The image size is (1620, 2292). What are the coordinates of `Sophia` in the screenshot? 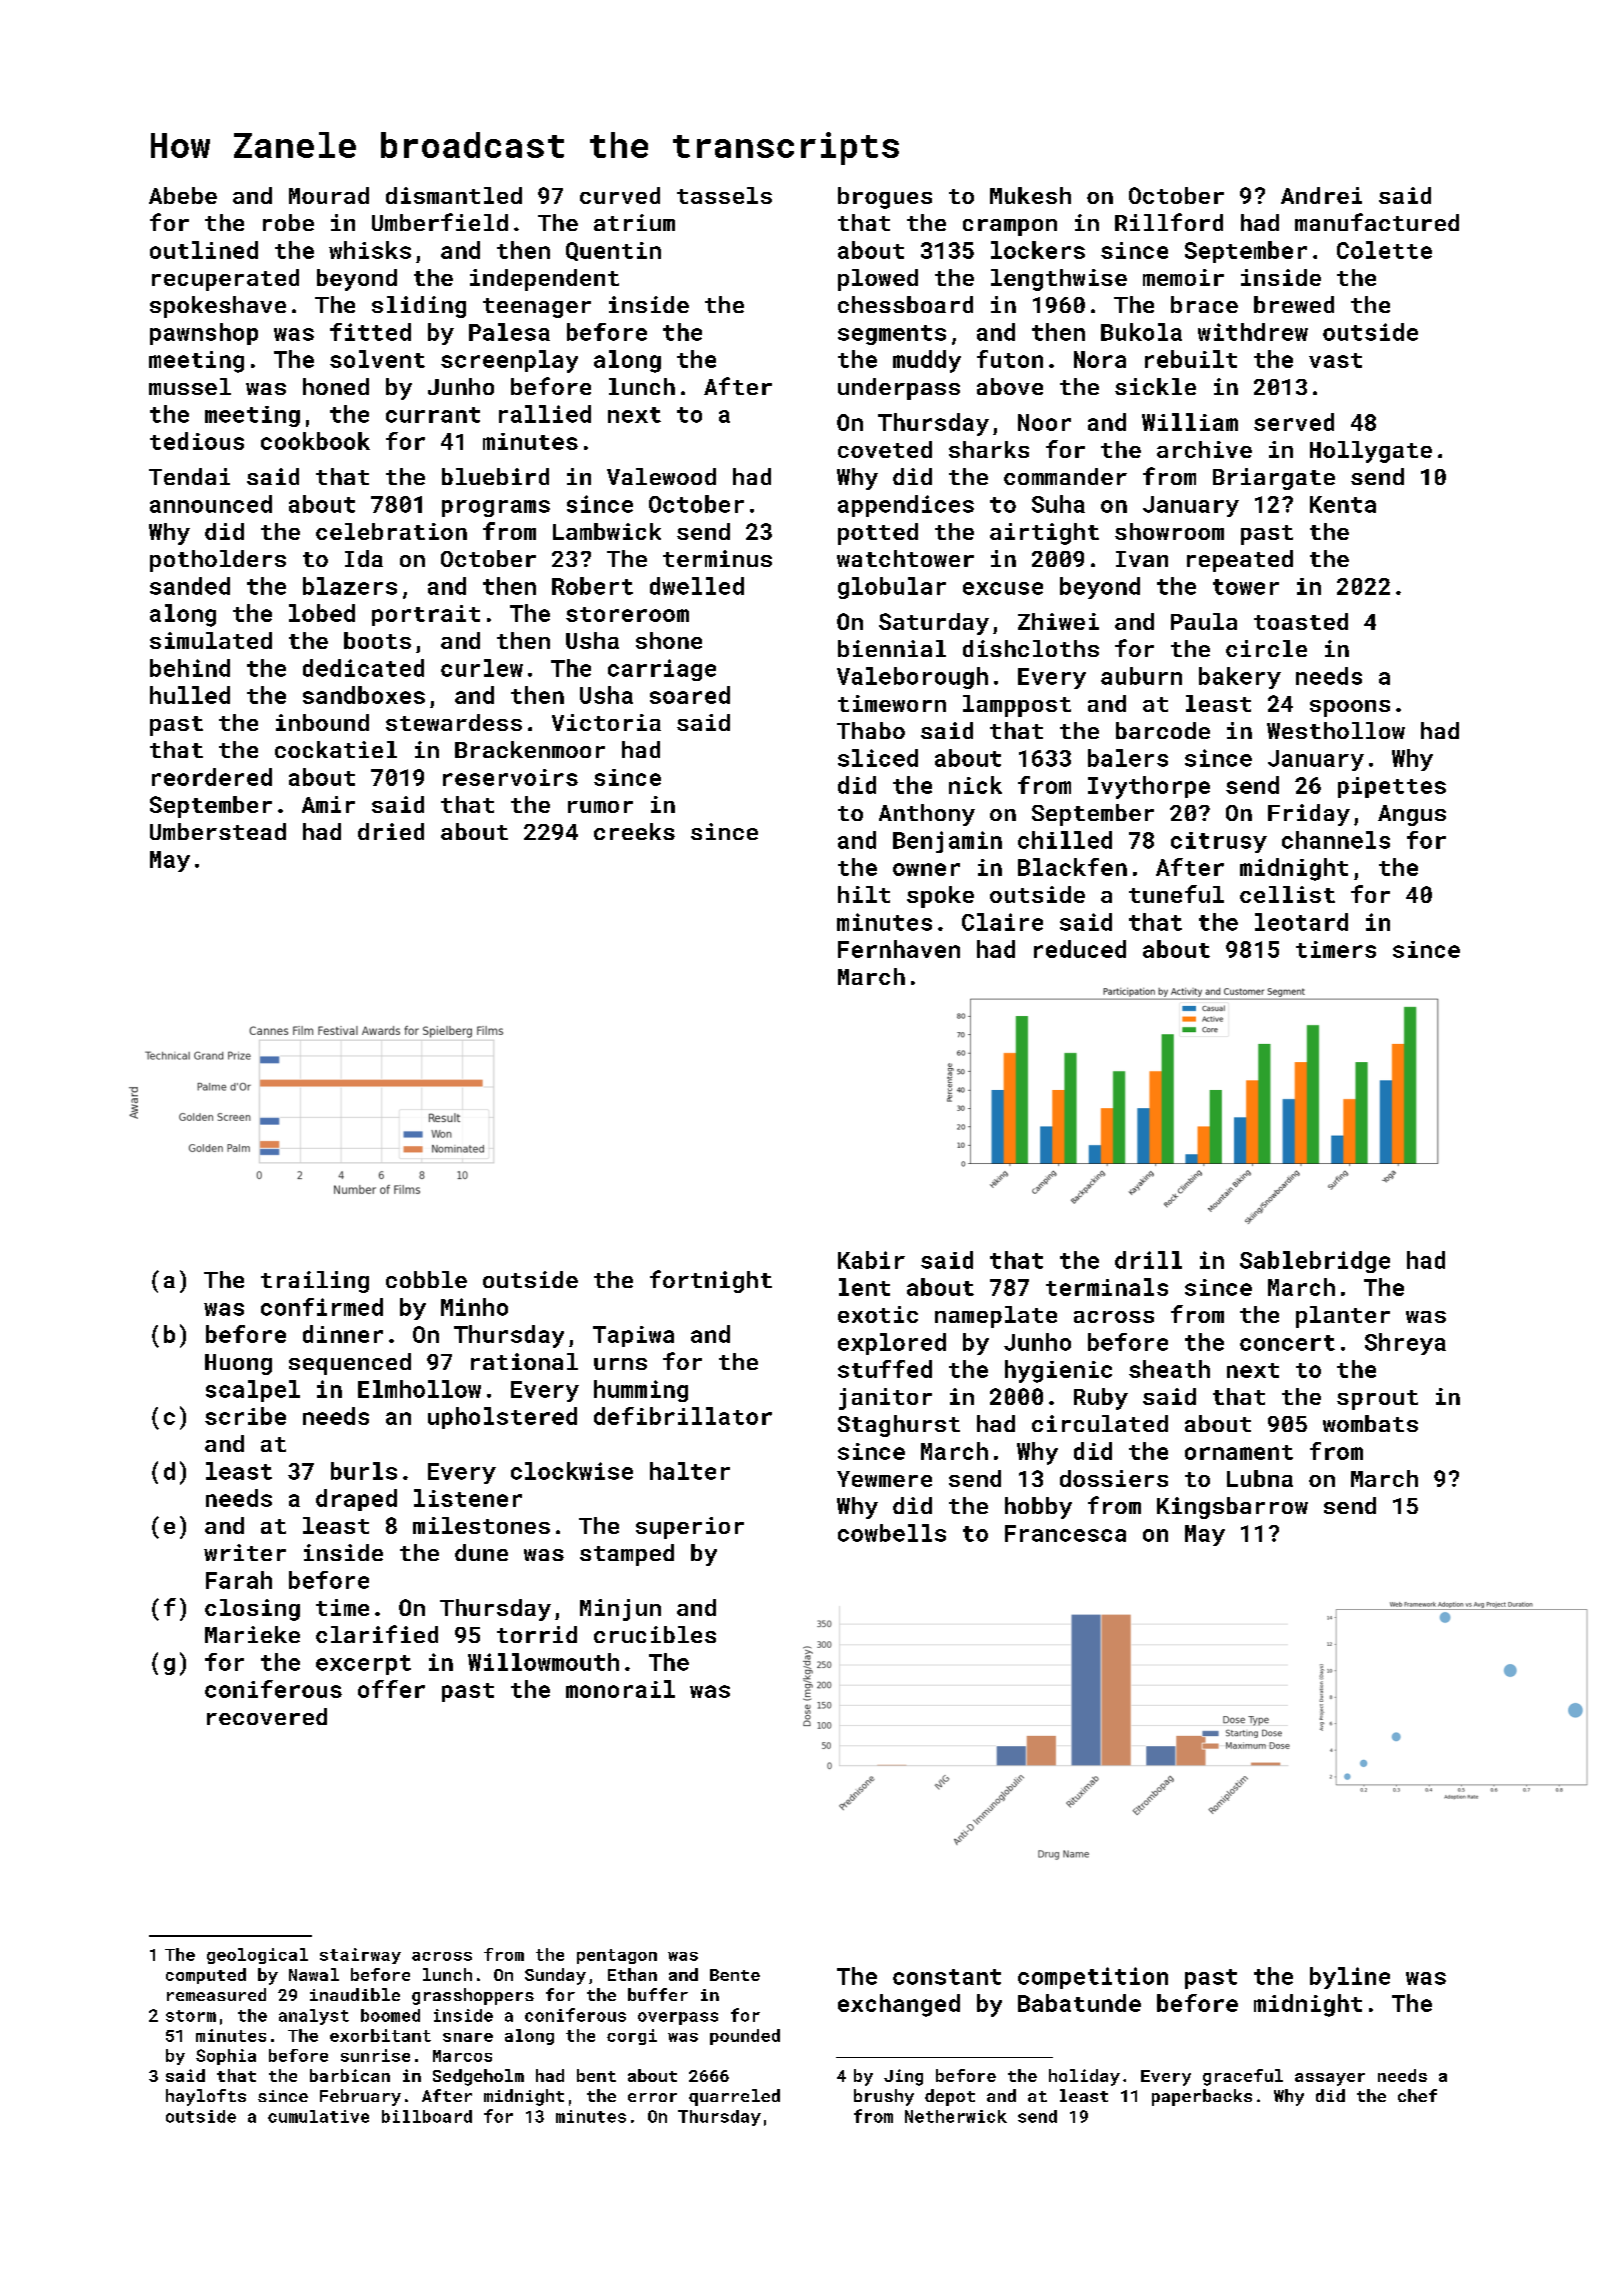 It's located at (226, 2057).
